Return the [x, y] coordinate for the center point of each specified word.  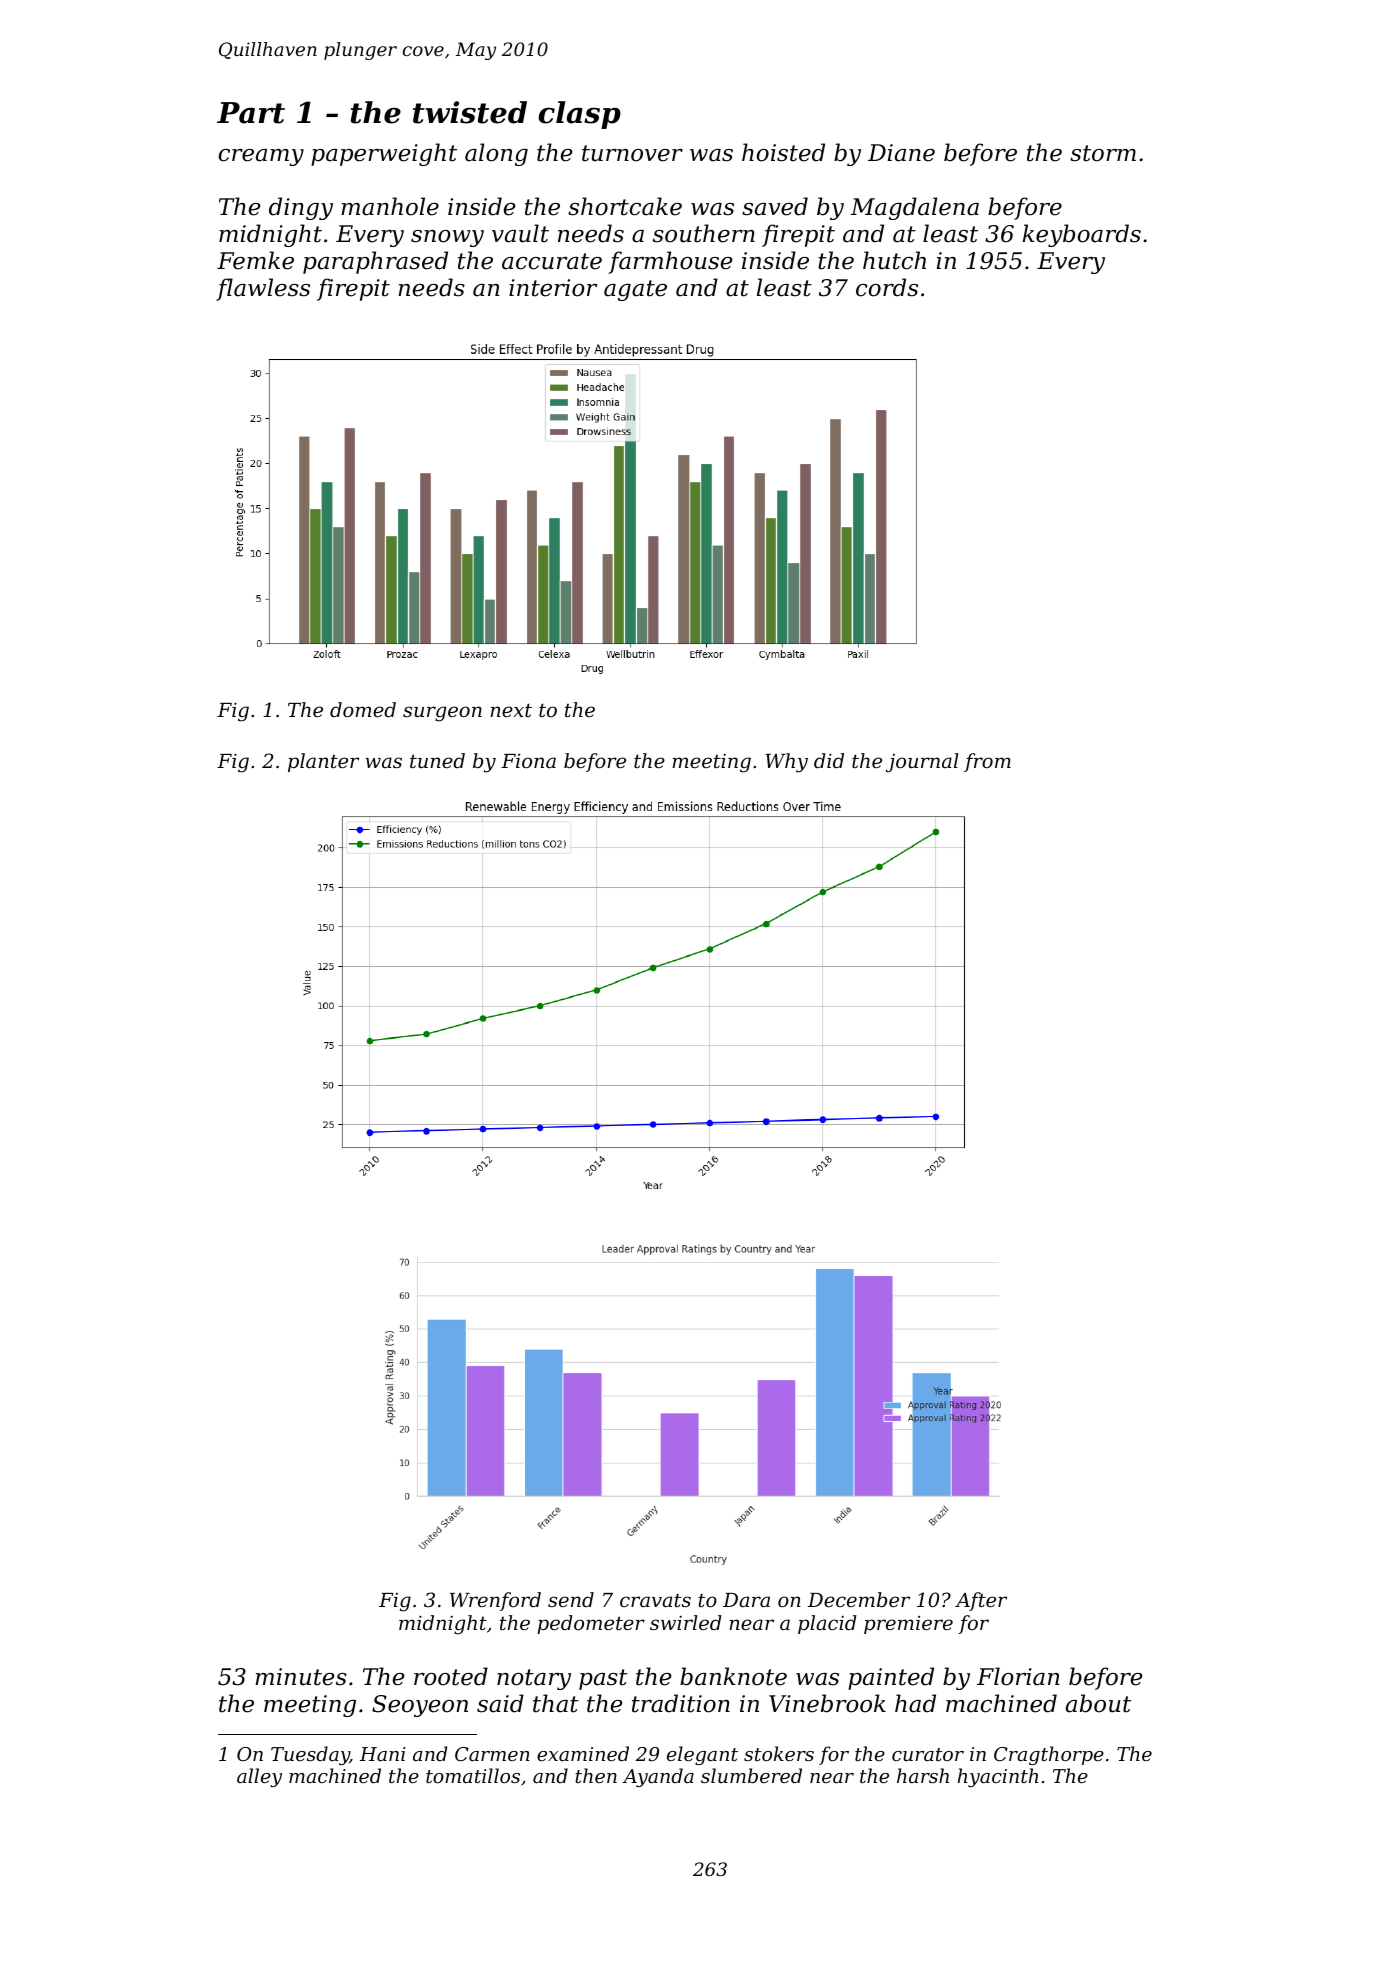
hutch [894, 260]
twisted [470, 112]
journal [922, 763]
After [981, 1601]
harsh [923, 1775]
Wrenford [495, 1601]
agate [635, 290]
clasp [579, 115]
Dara [746, 1600]
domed [363, 709]
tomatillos [473, 1775]
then [596, 1775]
